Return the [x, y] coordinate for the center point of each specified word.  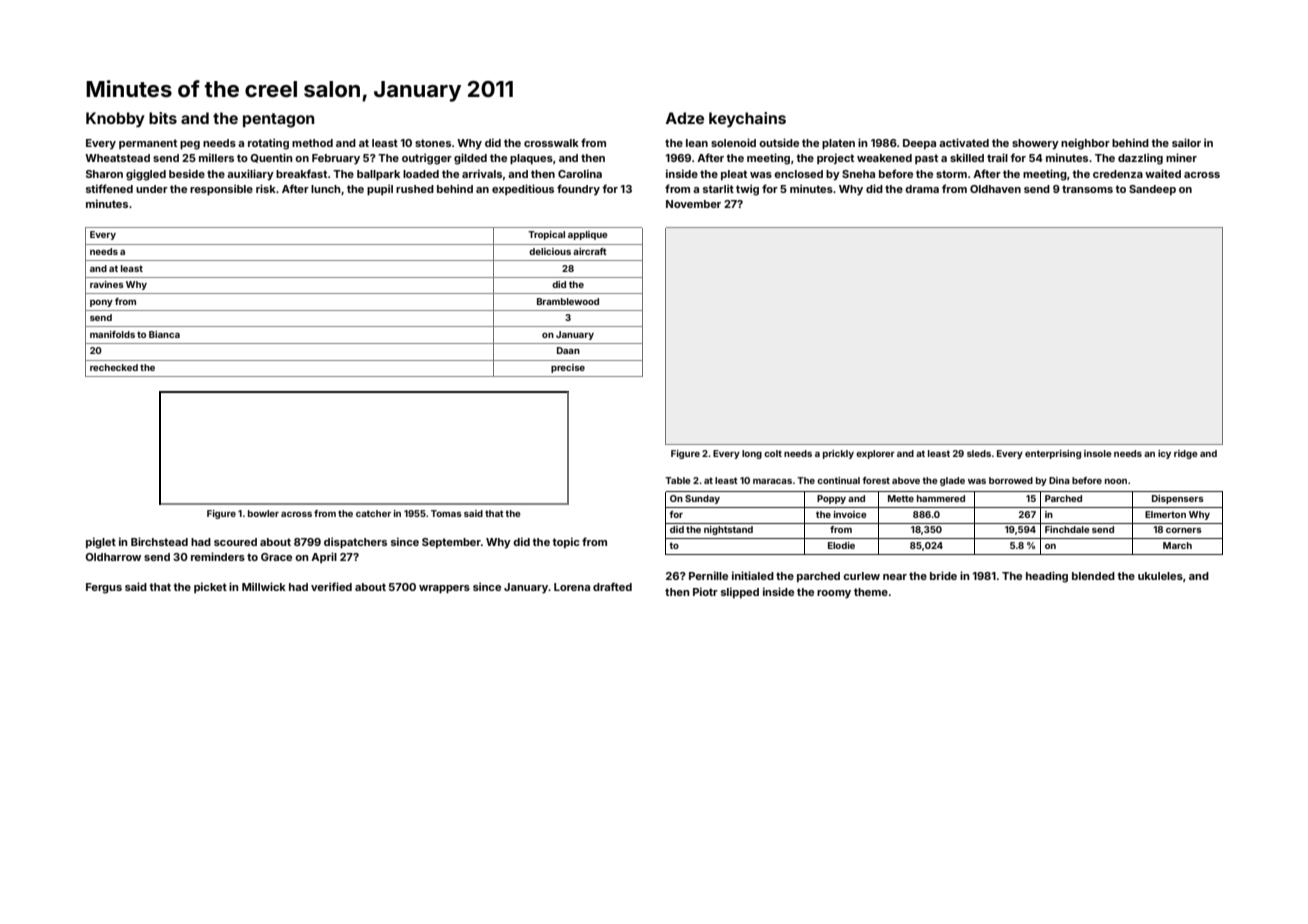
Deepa [919, 144]
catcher [373, 513]
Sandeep [1152, 190]
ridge [1186, 454]
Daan [568, 350]
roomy [834, 594]
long [752, 454]
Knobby [115, 120]
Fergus [104, 588]
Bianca [164, 334]
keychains [747, 120]
